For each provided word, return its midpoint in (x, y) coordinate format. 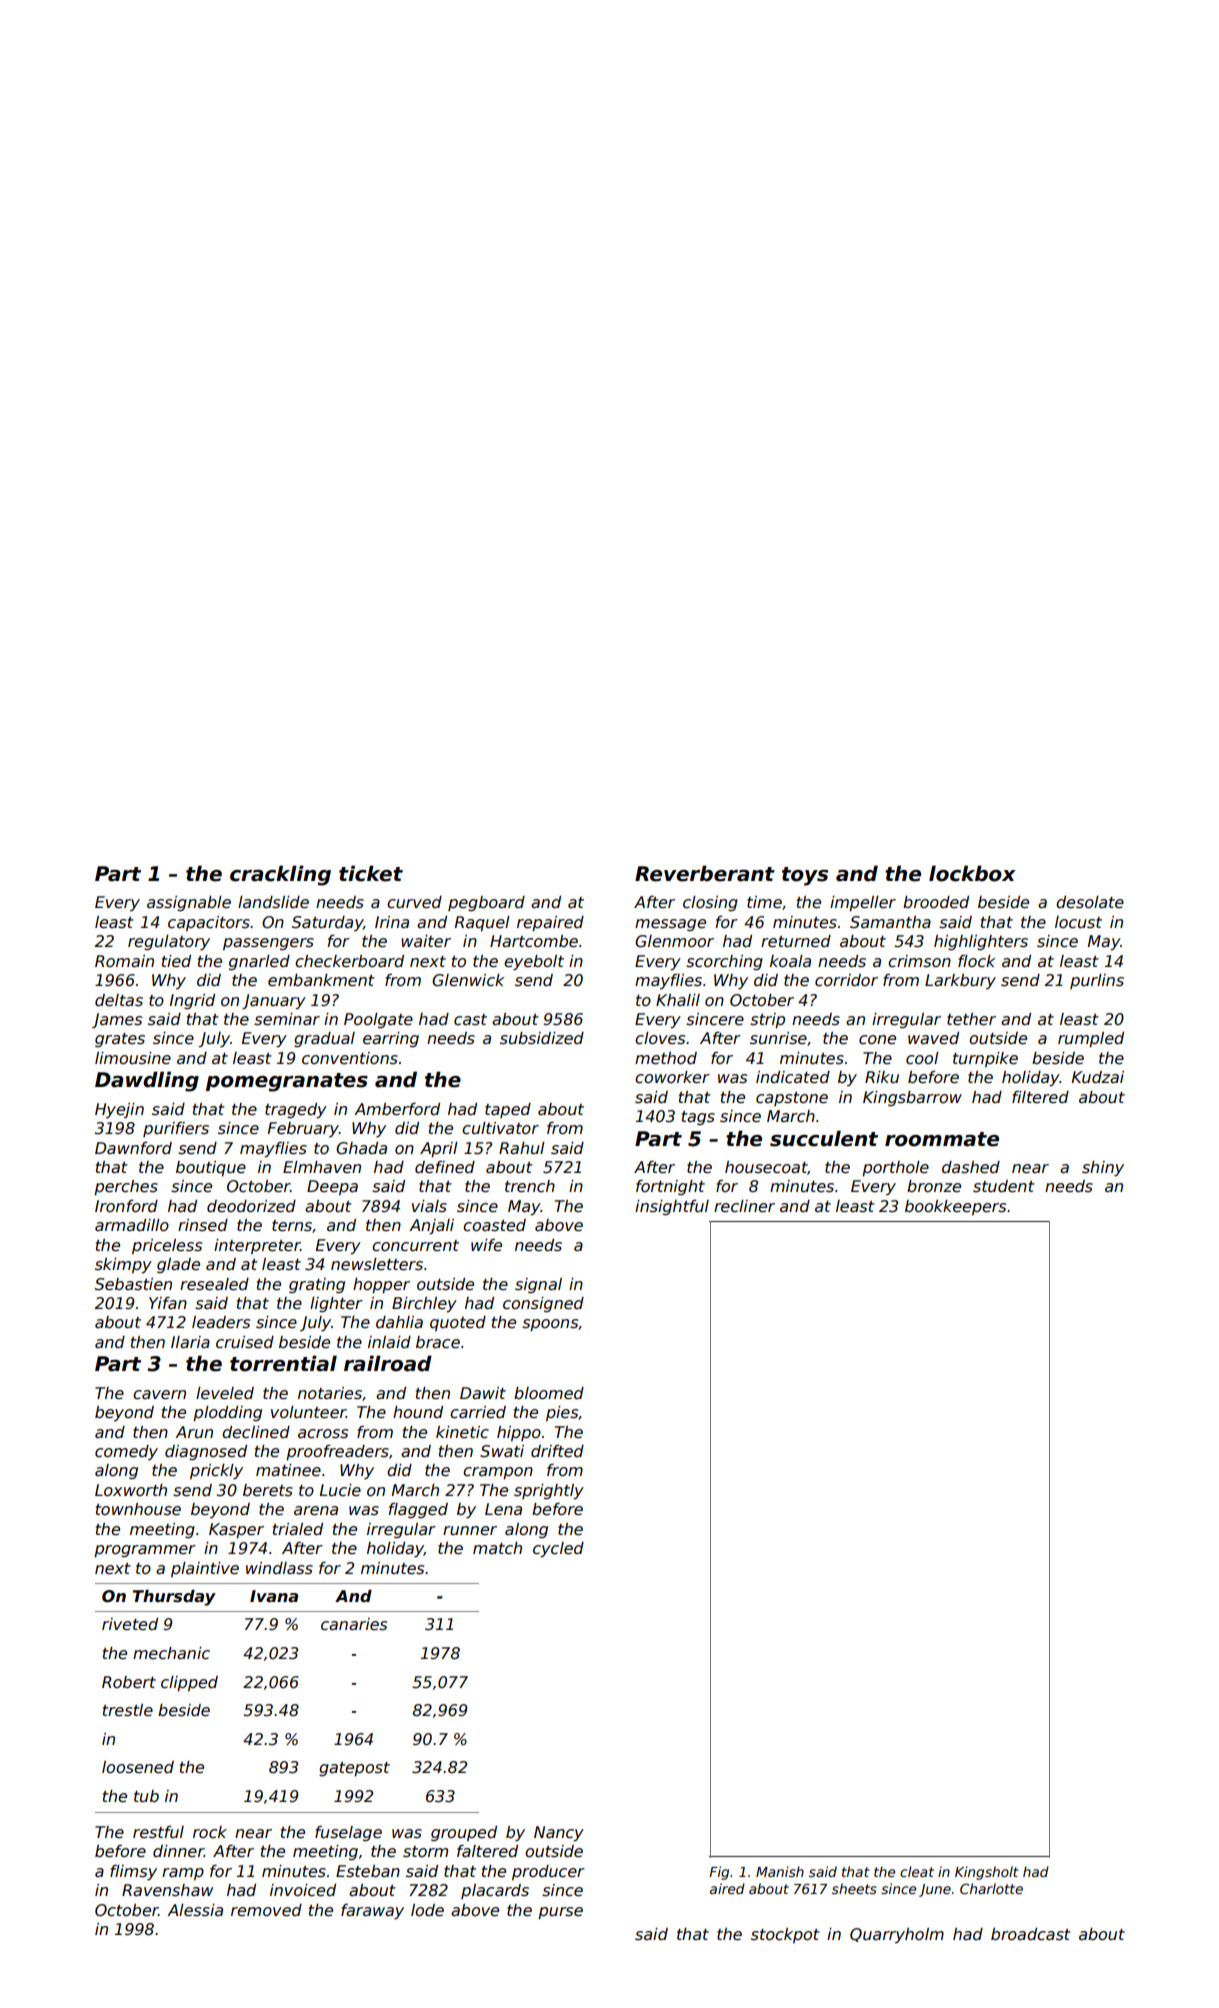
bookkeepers (955, 1207)
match (497, 1548)
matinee (288, 1470)
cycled (558, 1550)
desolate (1090, 902)
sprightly (549, 1492)
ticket (371, 873)
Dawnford (133, 1148)
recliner (744, 1206)
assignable (189, 903)
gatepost (354, 1769)
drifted (557, 1451)
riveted (130, 1624)
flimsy (133, 1872)
